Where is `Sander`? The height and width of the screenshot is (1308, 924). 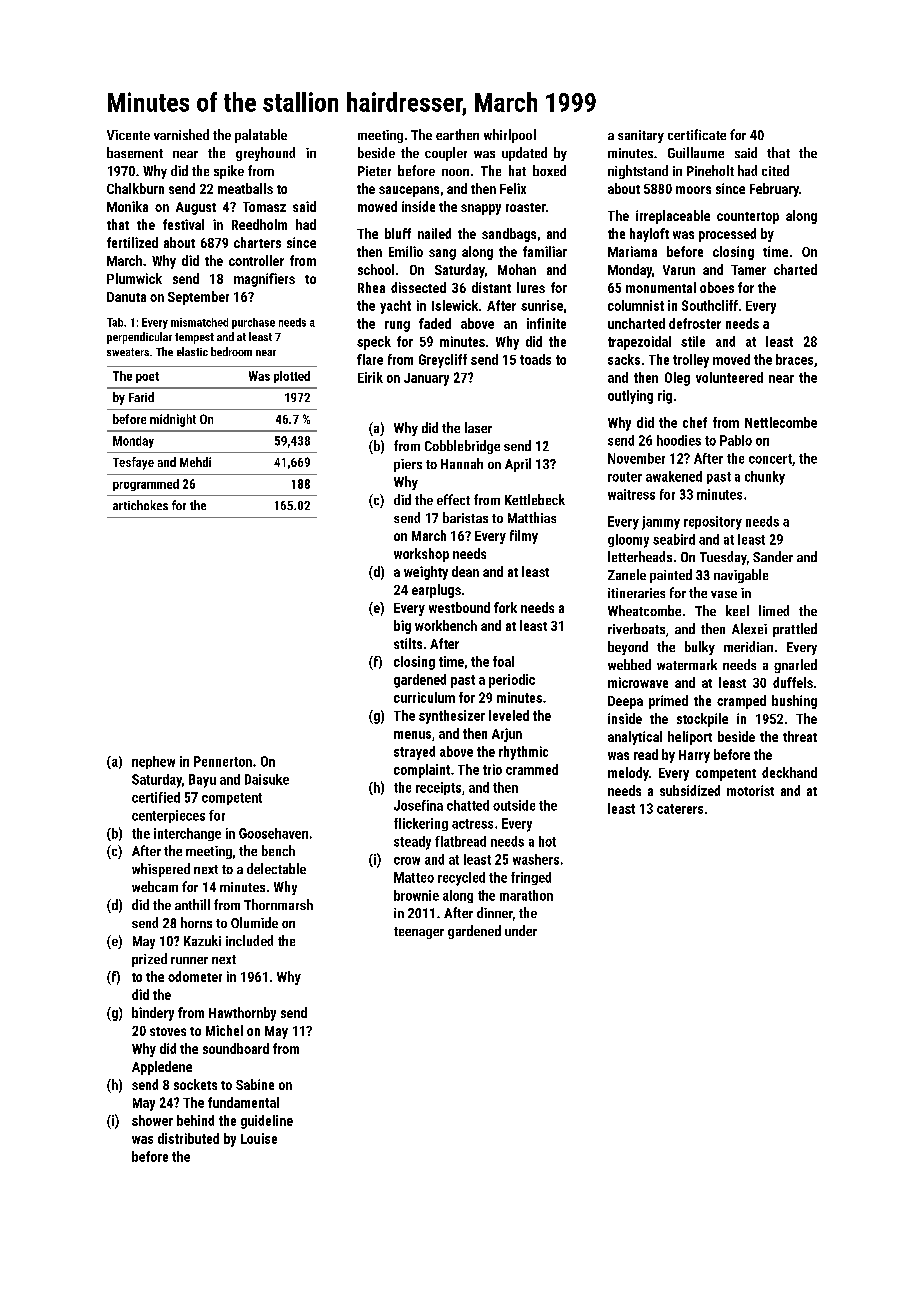 Sander is located at coordinates (773, 556).
